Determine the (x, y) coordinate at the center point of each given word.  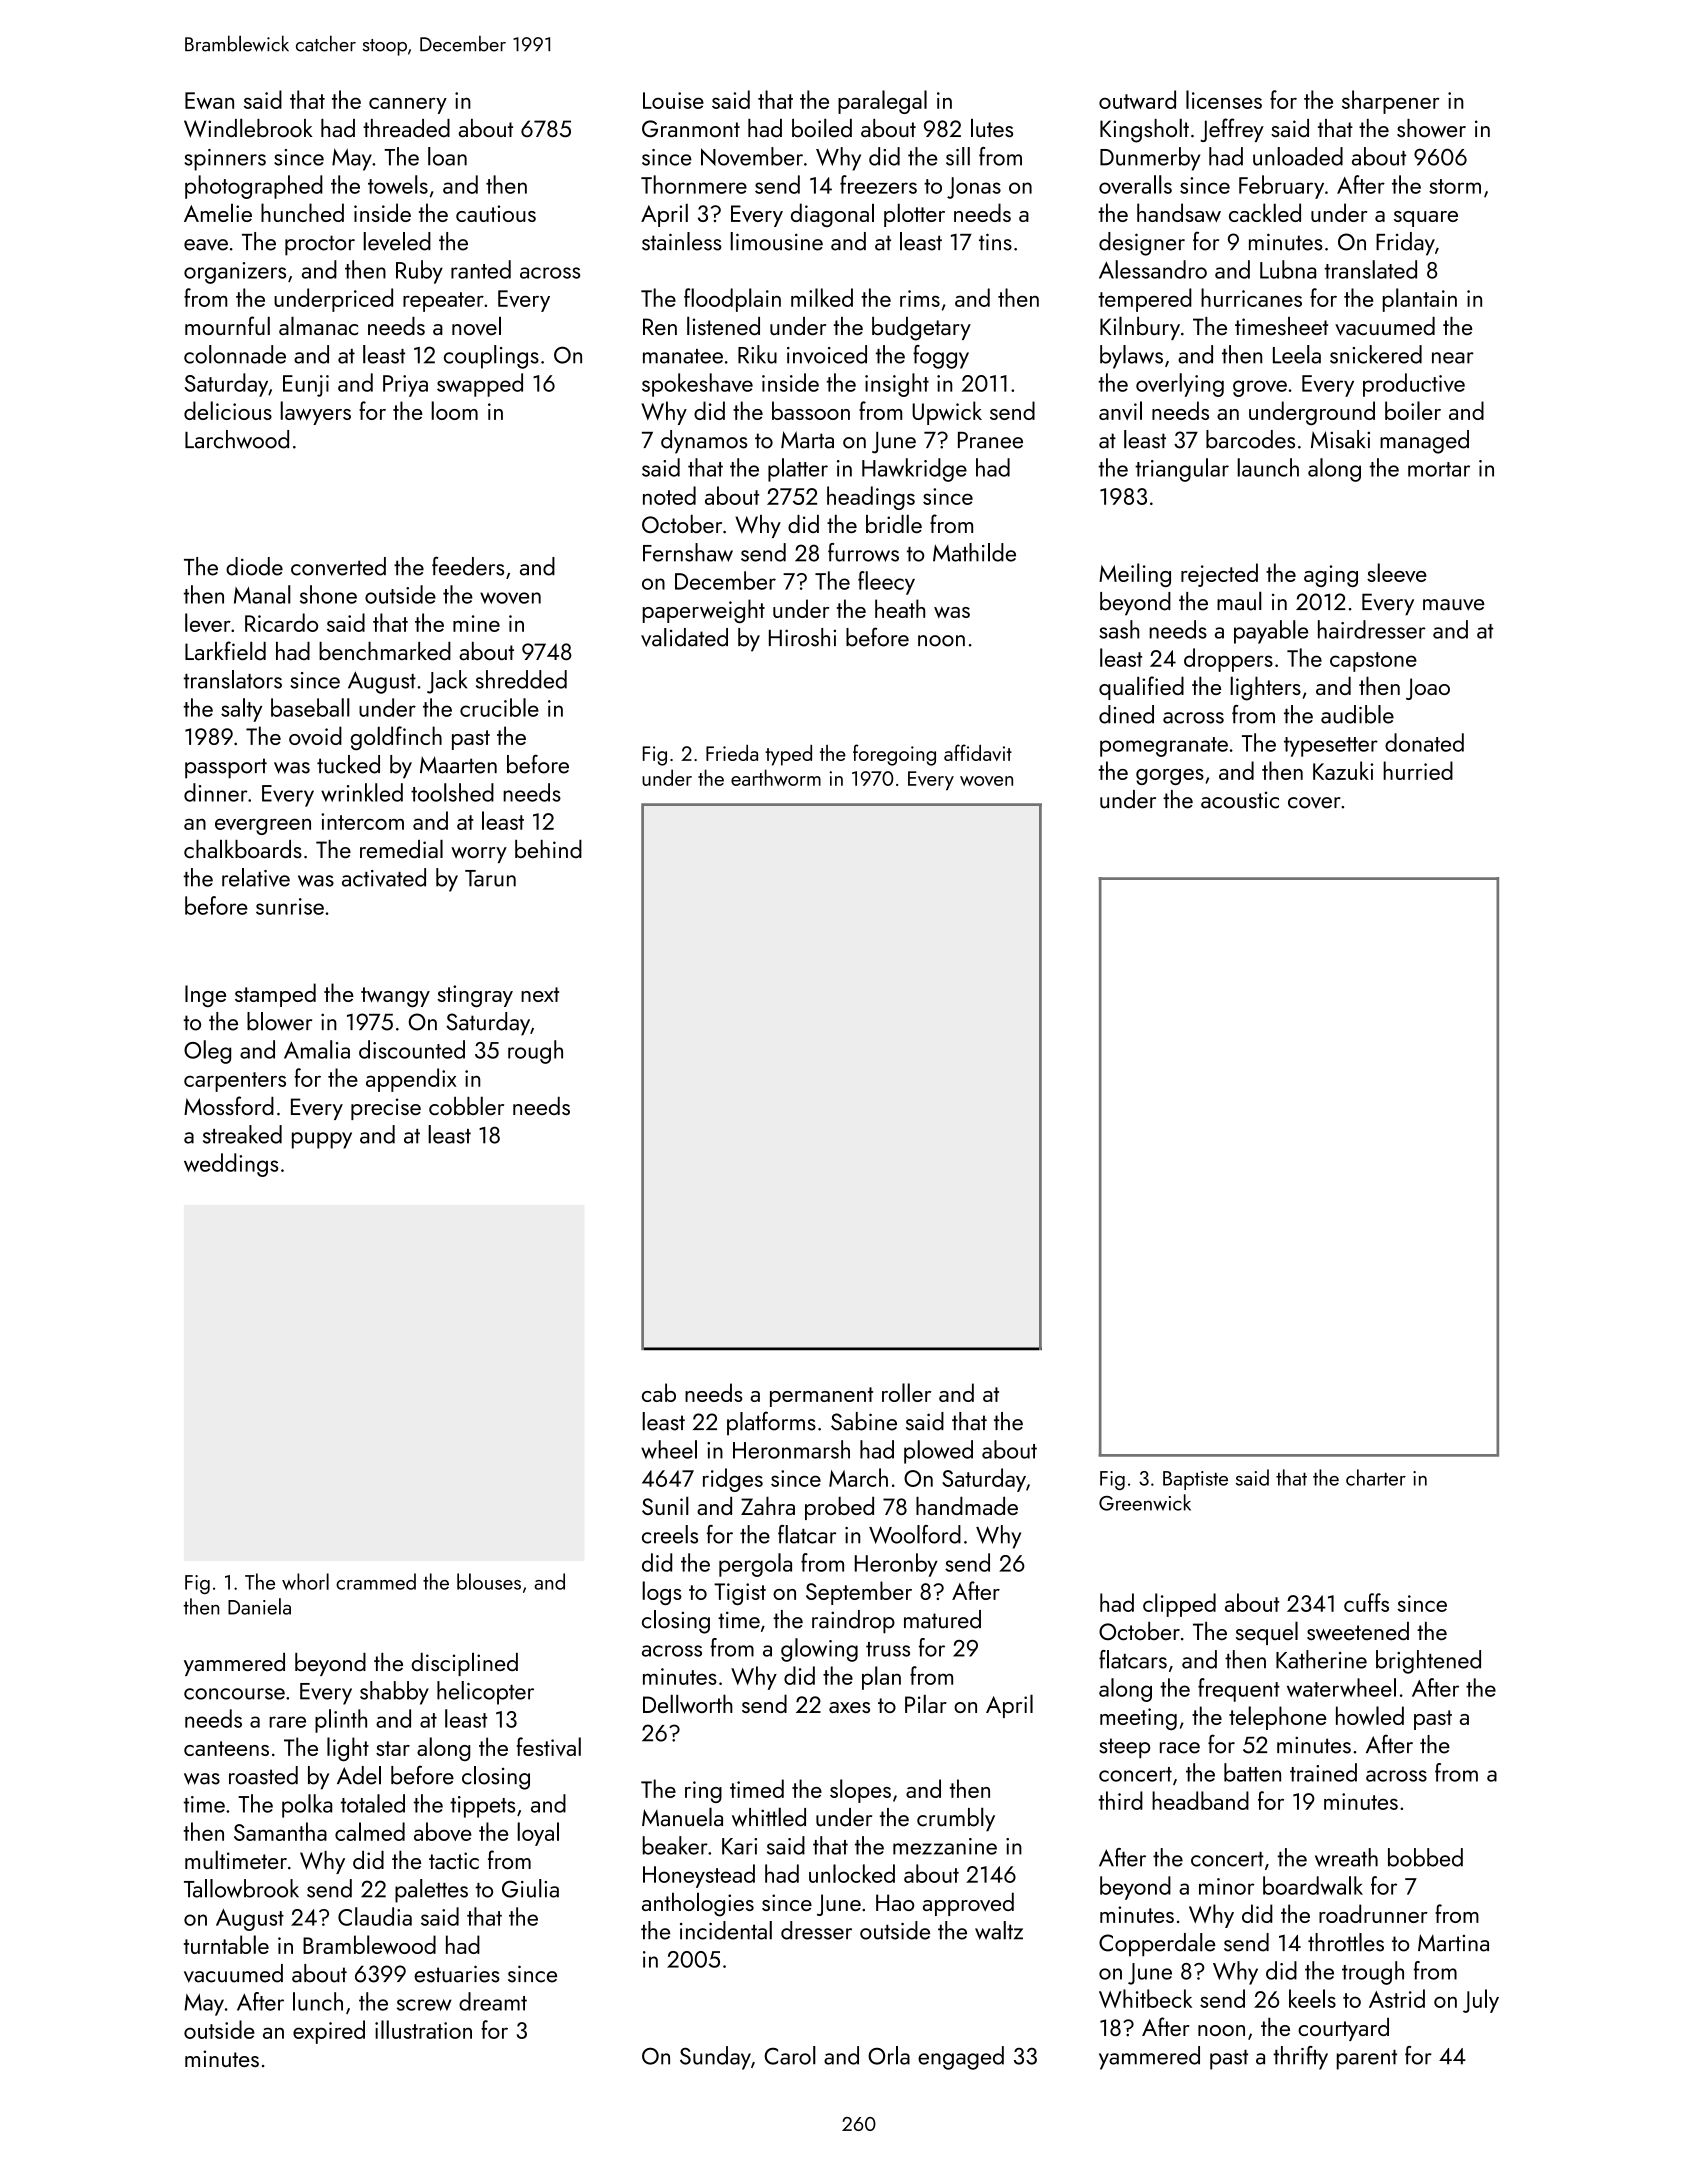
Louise (673, 100)
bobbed (1425, 1857)
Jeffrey (1232, 130)
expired (329, 2032)
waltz (999, 1930)
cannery (408, 106)
